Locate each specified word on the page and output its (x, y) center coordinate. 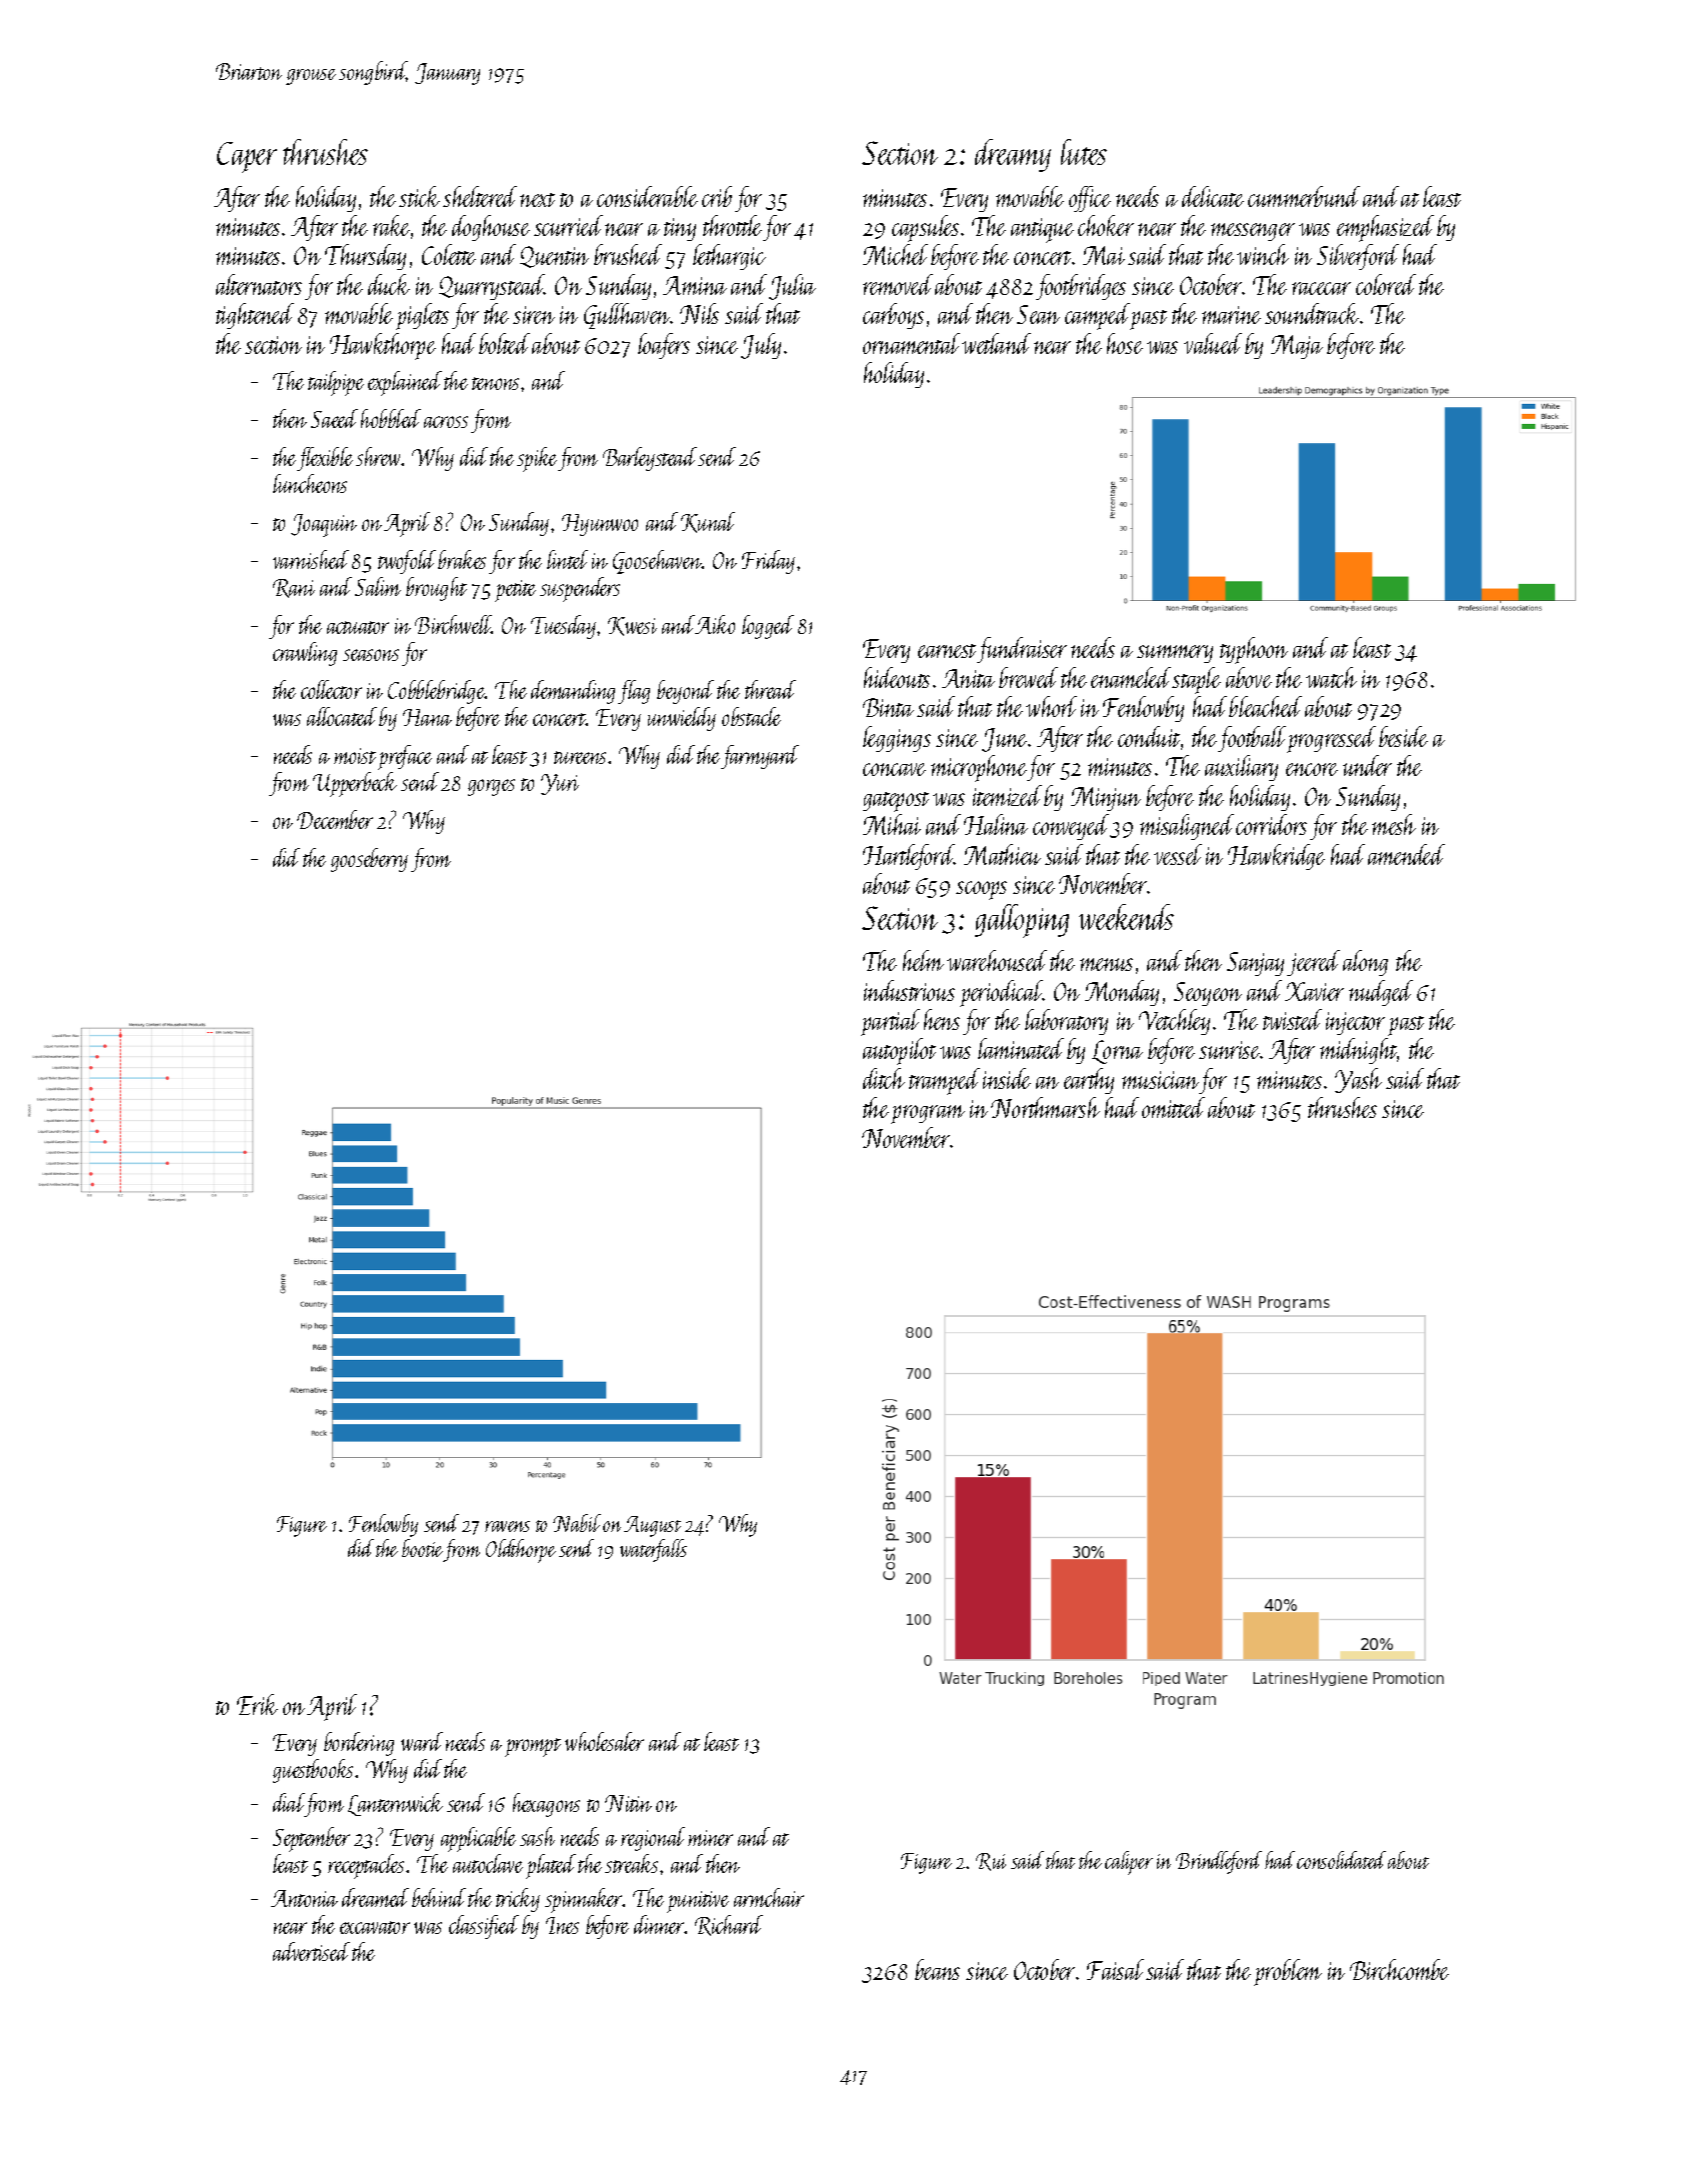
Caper (247, 157)
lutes (1084, 152)
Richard (729, 1925)
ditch (884, 1078)
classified (484, 1927)
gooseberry (369, 860)
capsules (925, 228)
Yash (1358, 1080)
